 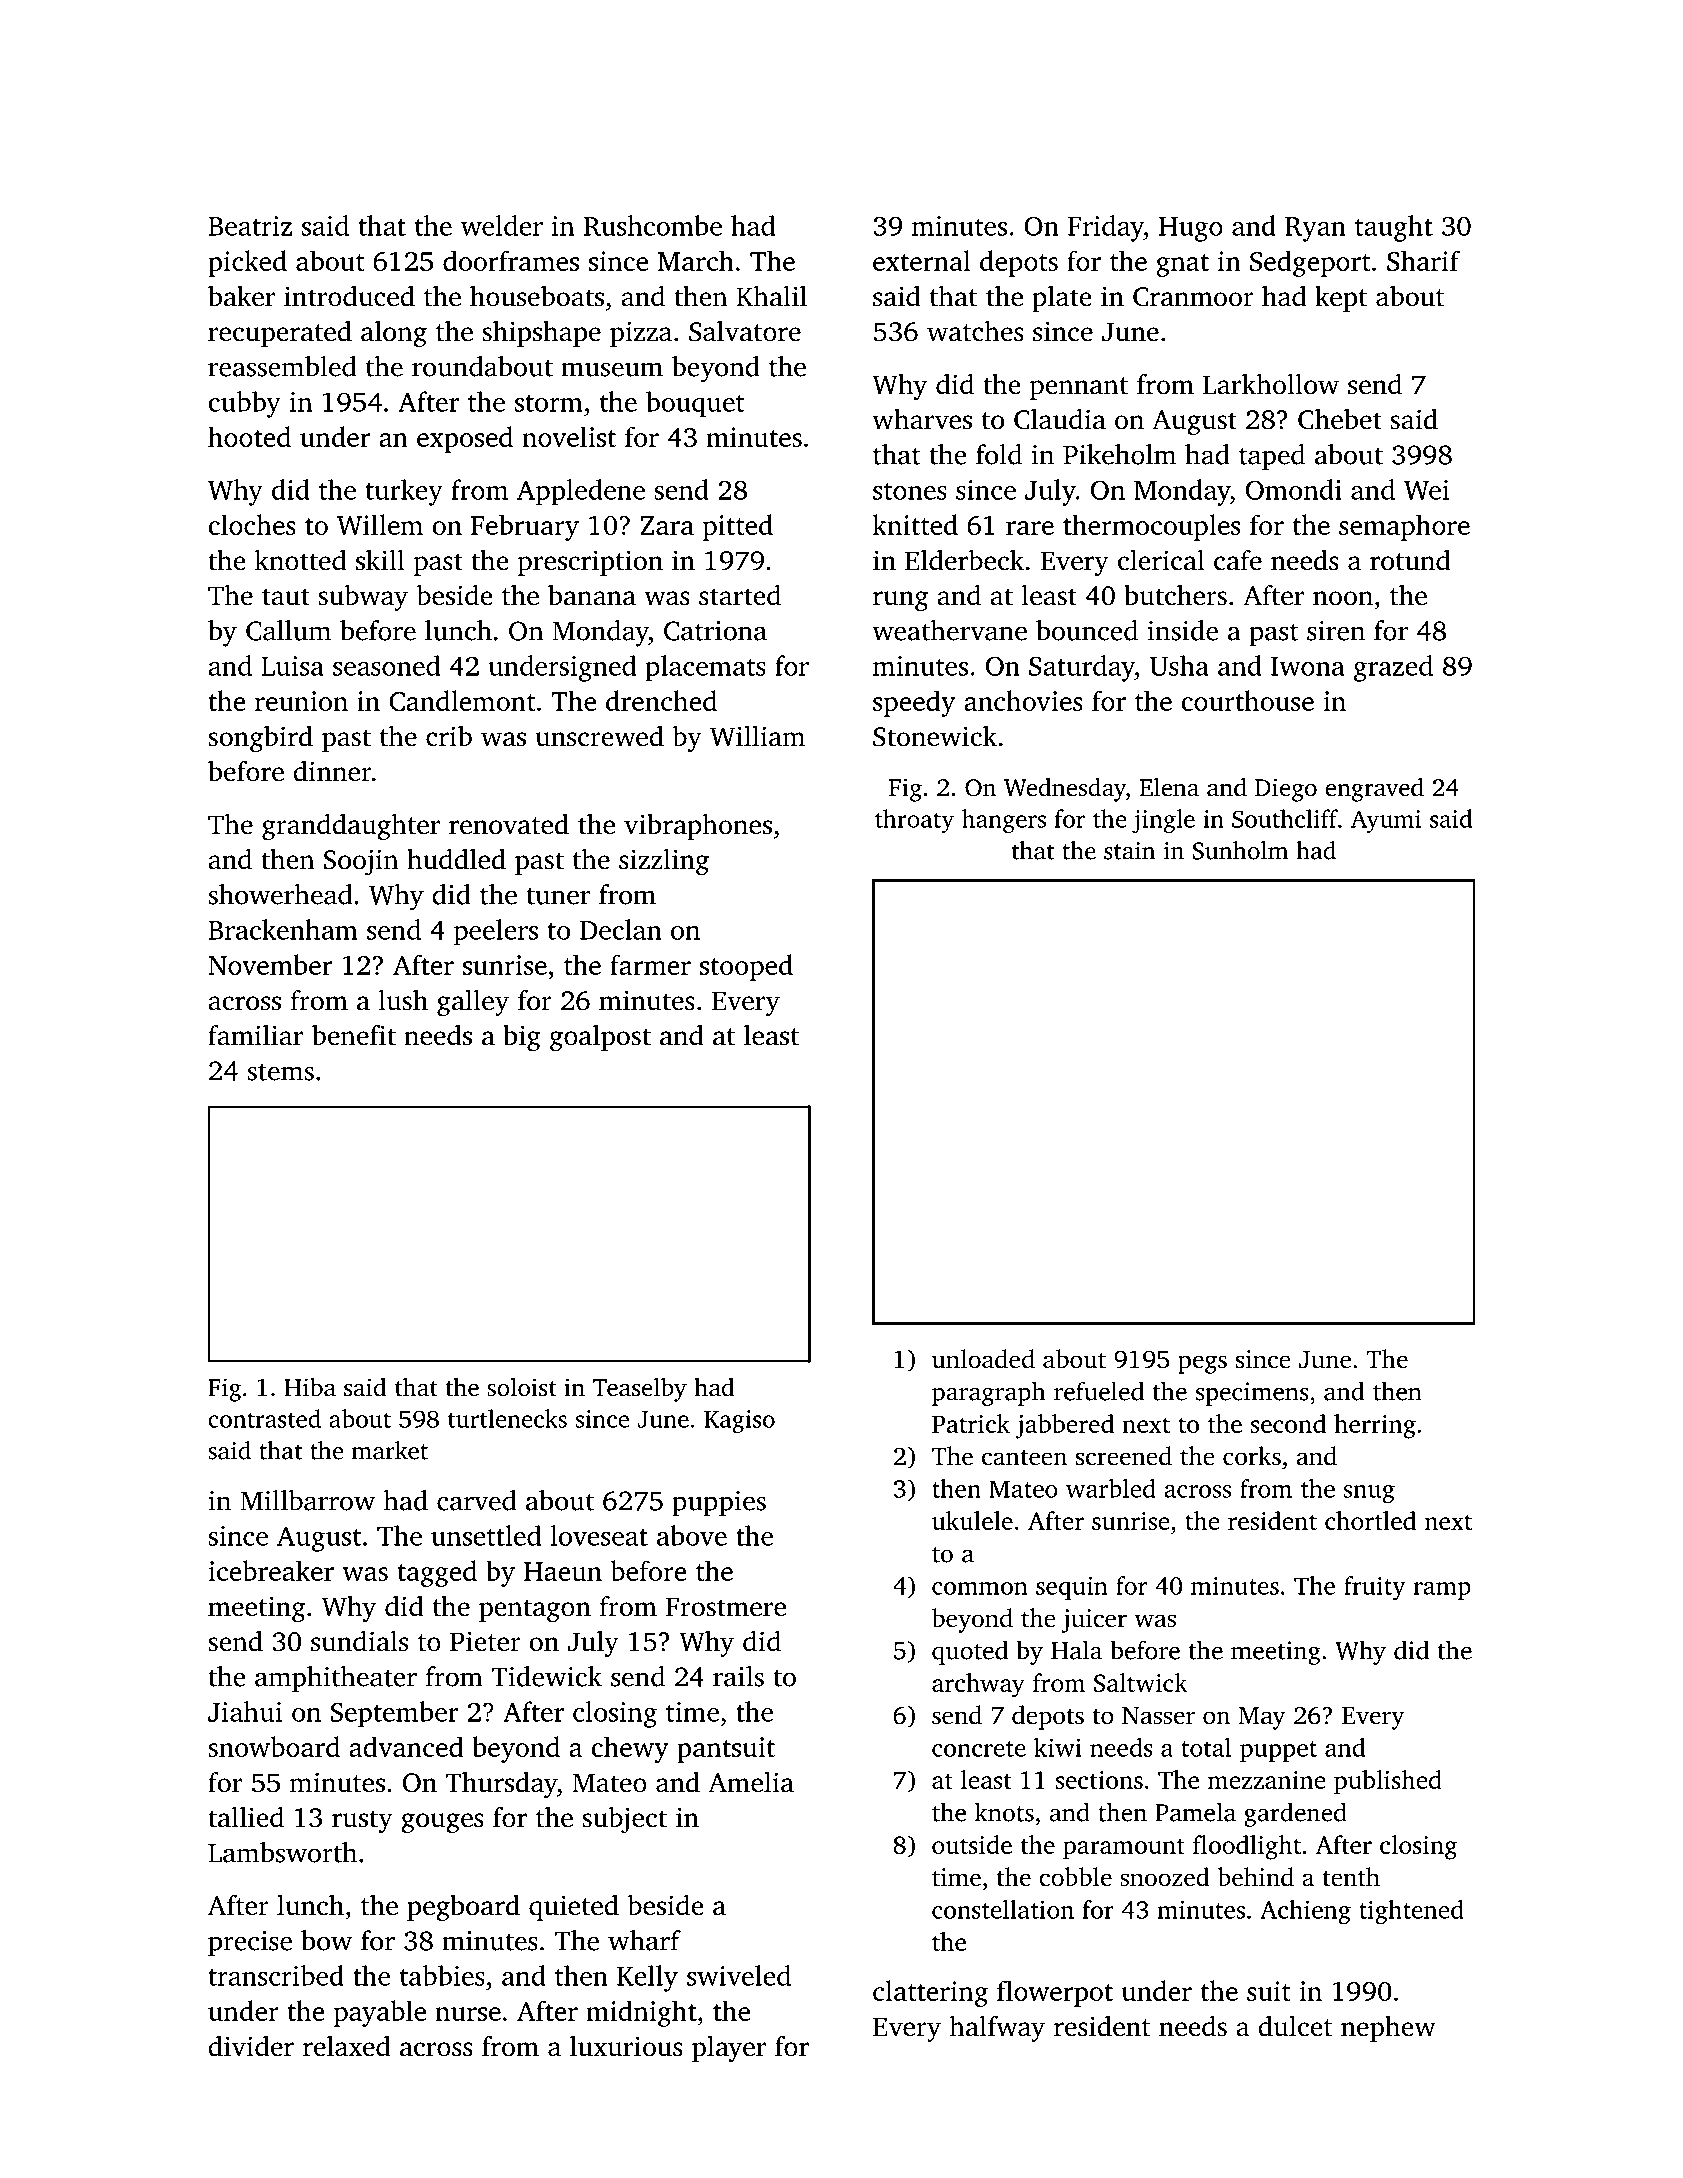 I want to click on Beatriz, so click(x=250, y=226).
